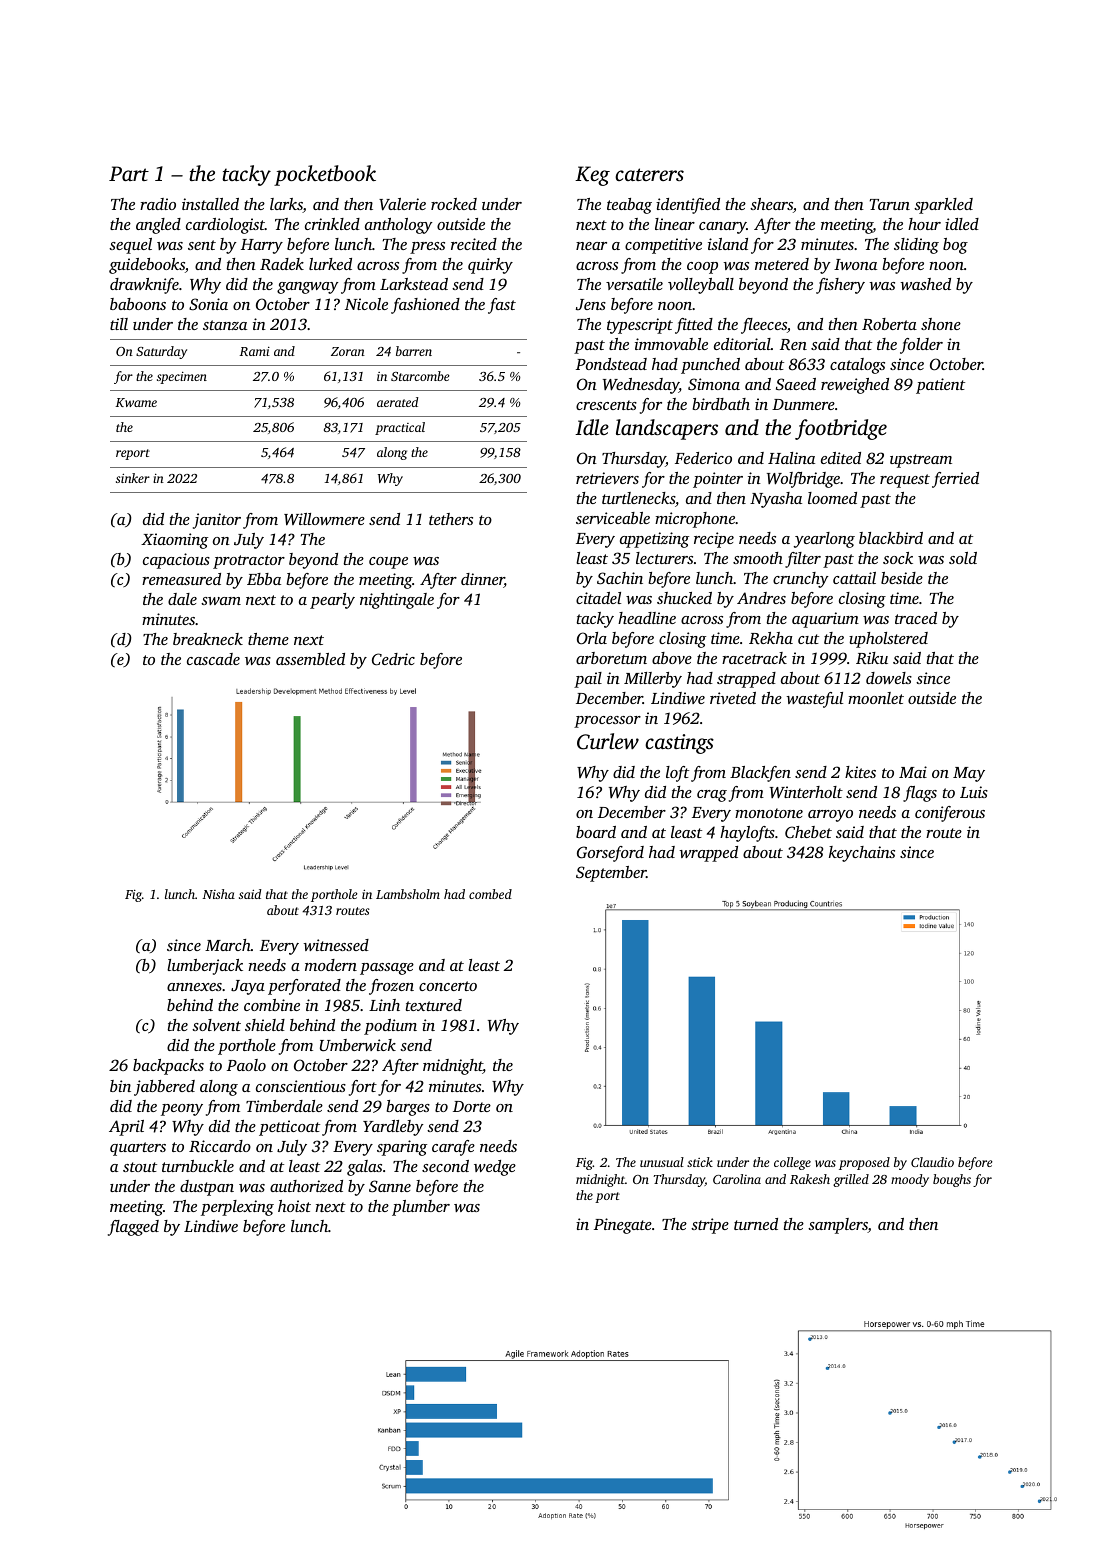 The width and height of the screenshot is (1103, 1566). Describe the element at coordinates (133, 478) in the screenshot. I see `sinker` at that location.
